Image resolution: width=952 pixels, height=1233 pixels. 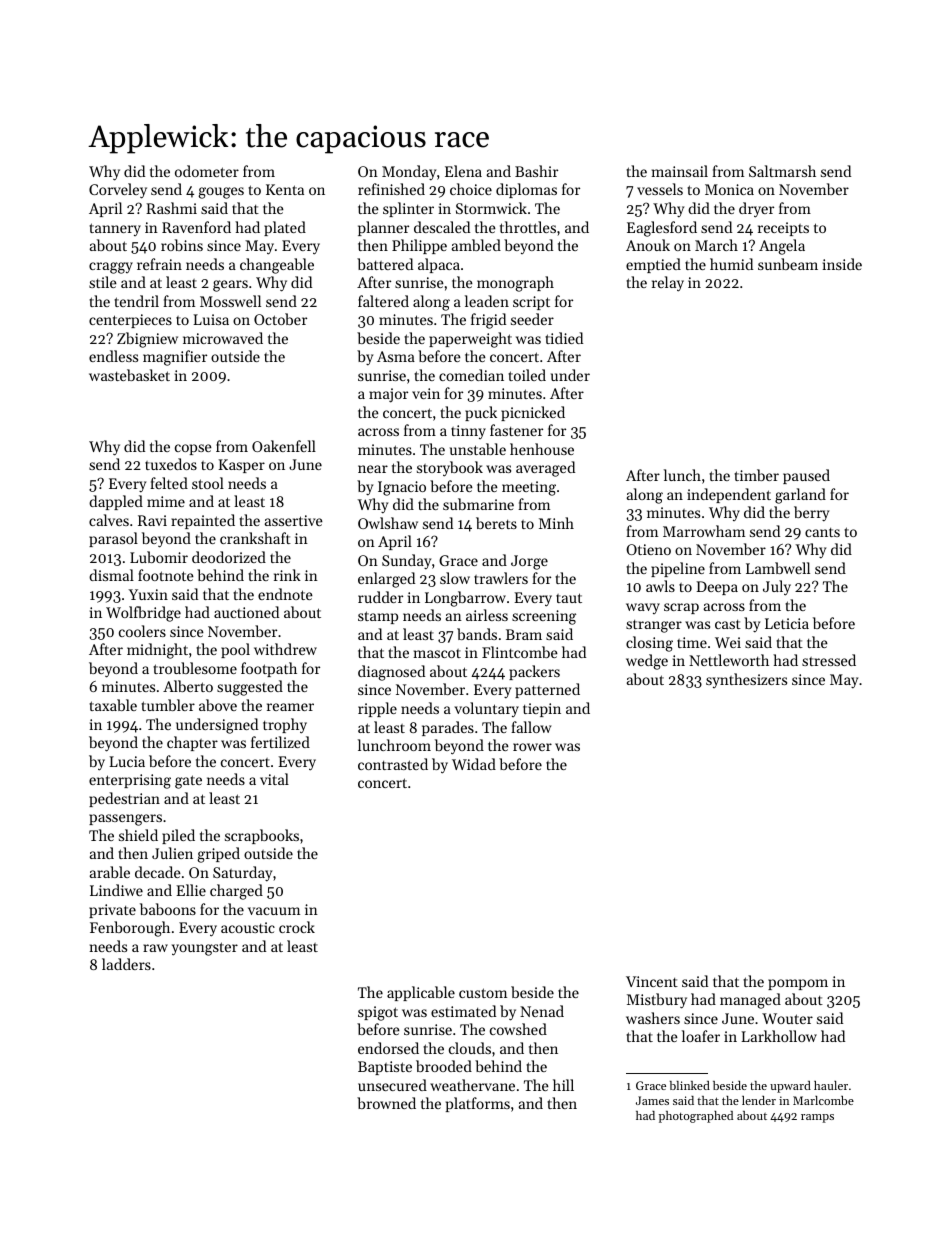 I want to click on synthesizers, so click(x=746, y=680).
